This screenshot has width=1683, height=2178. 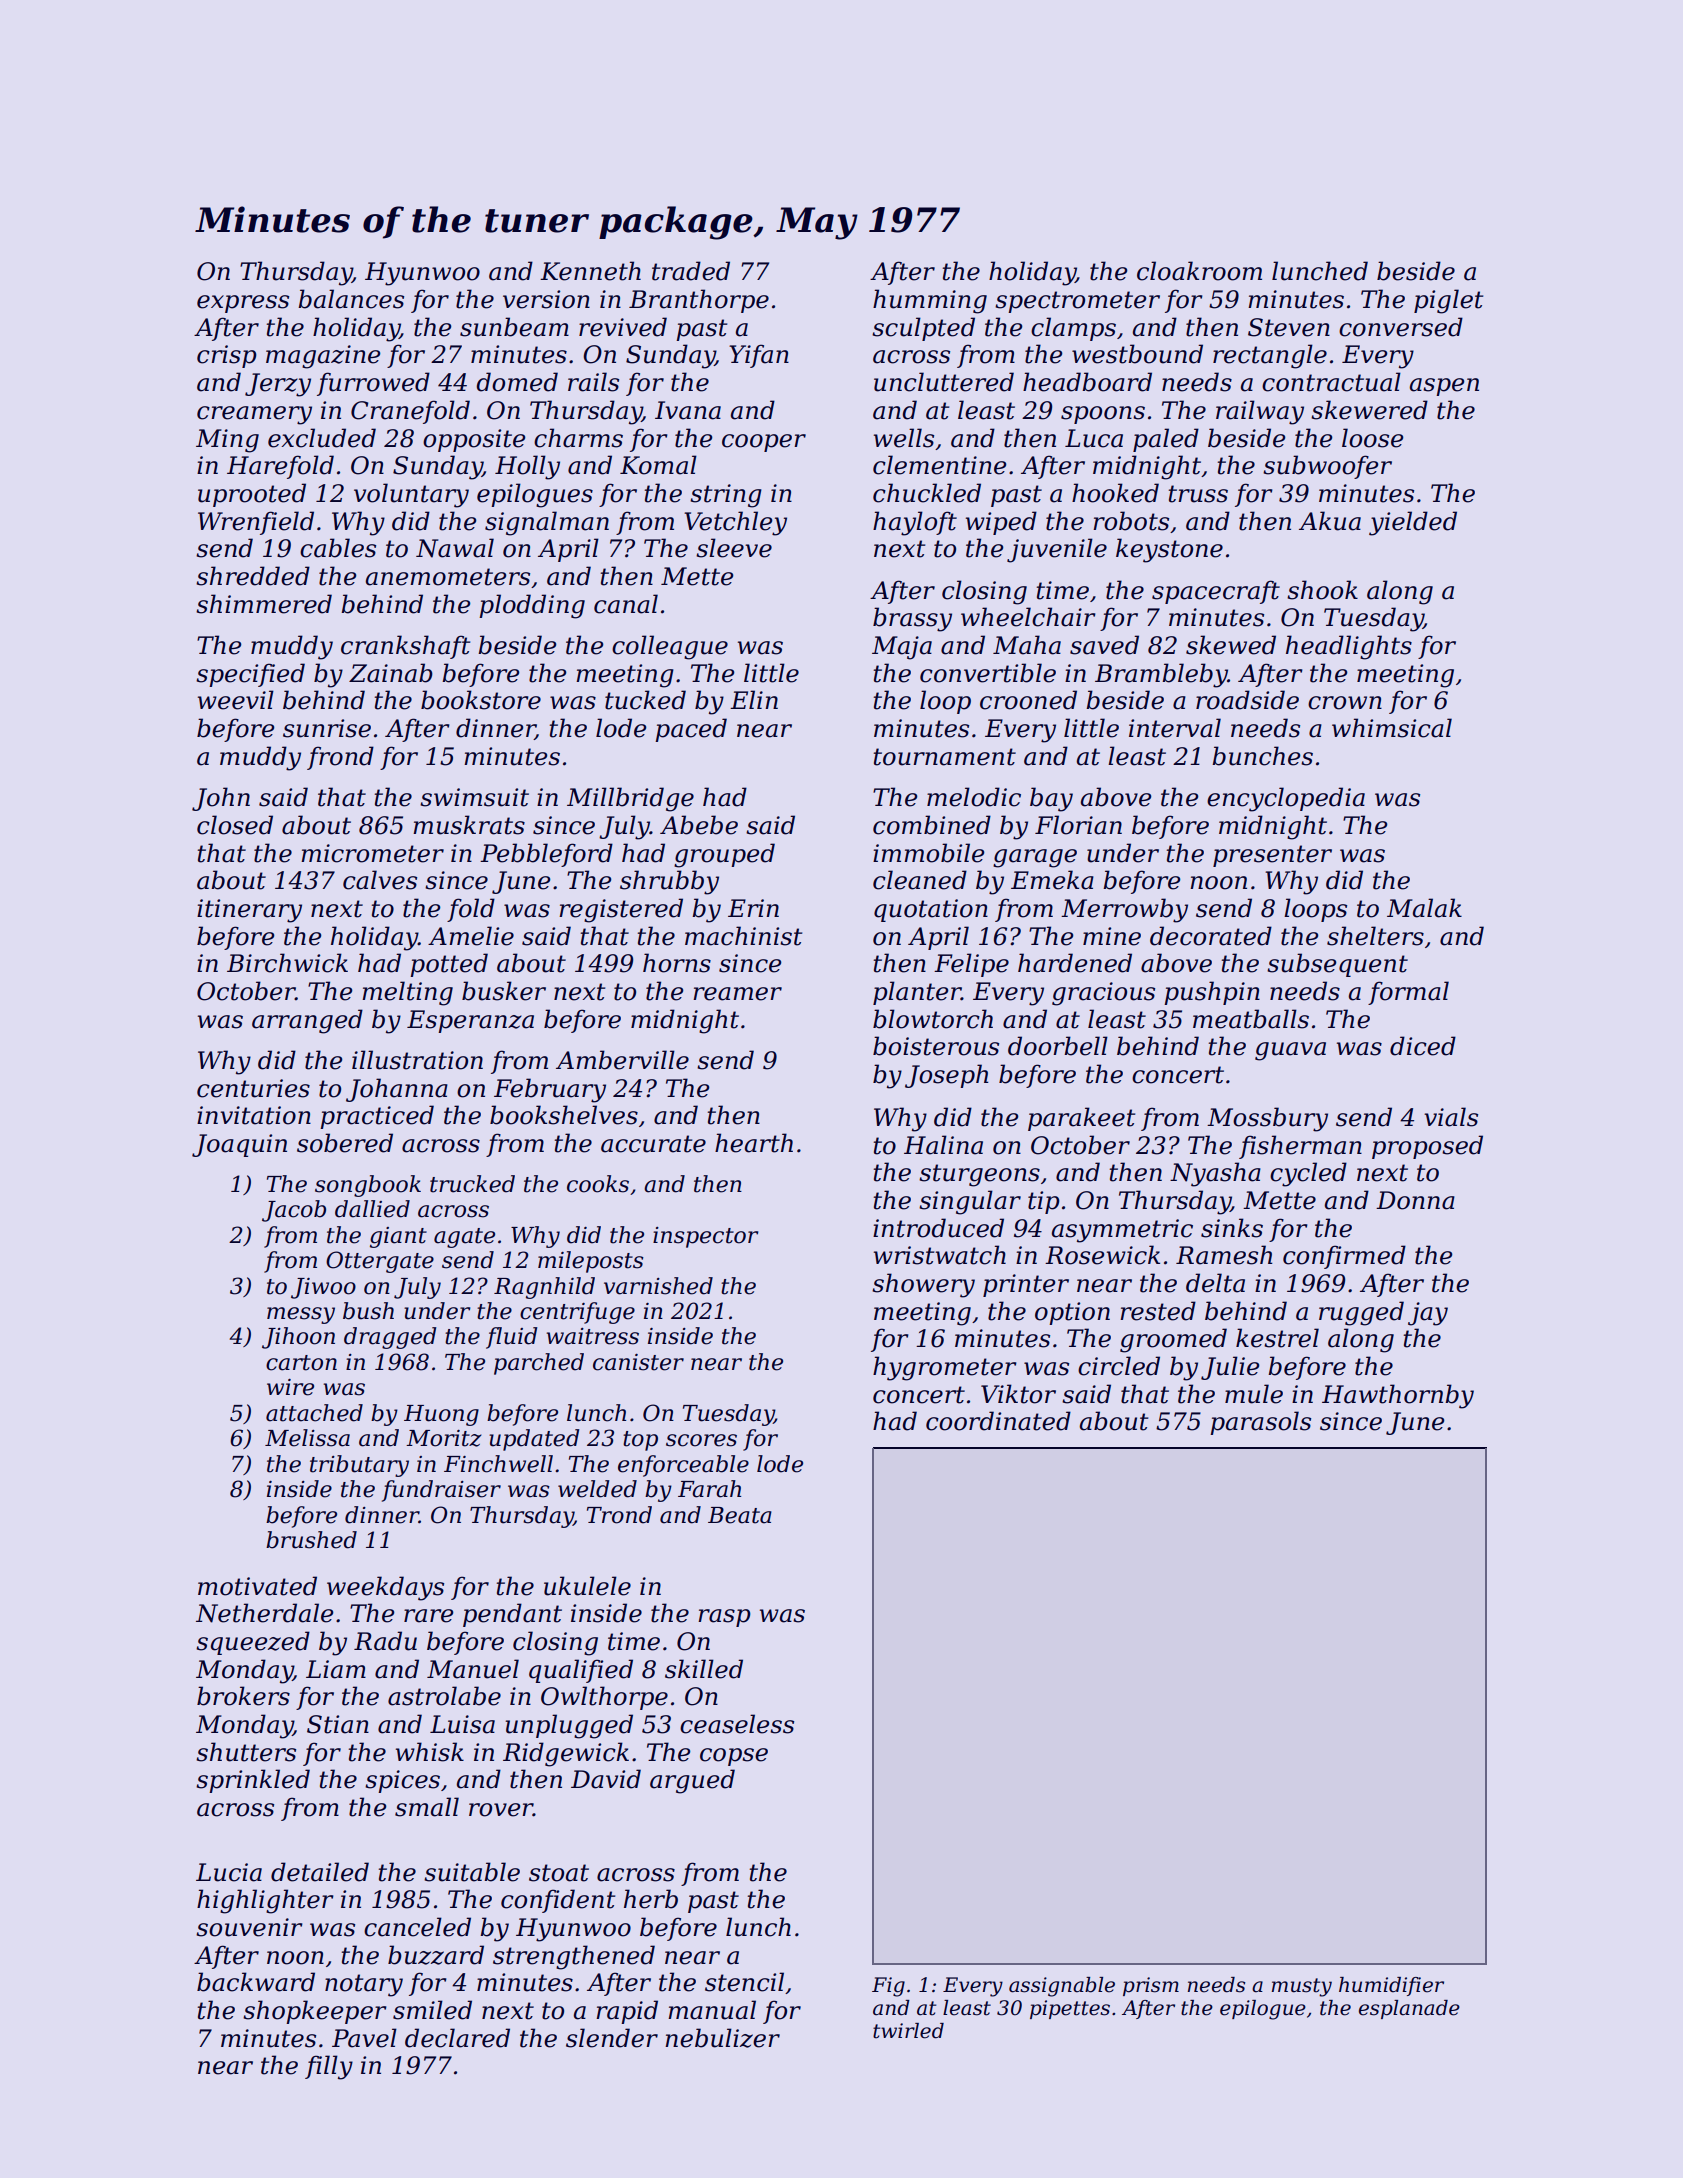 What do you see at coordinates (1272, 856) in the screenshot?
I see `presenter` at bounding box center [1272, 856].
